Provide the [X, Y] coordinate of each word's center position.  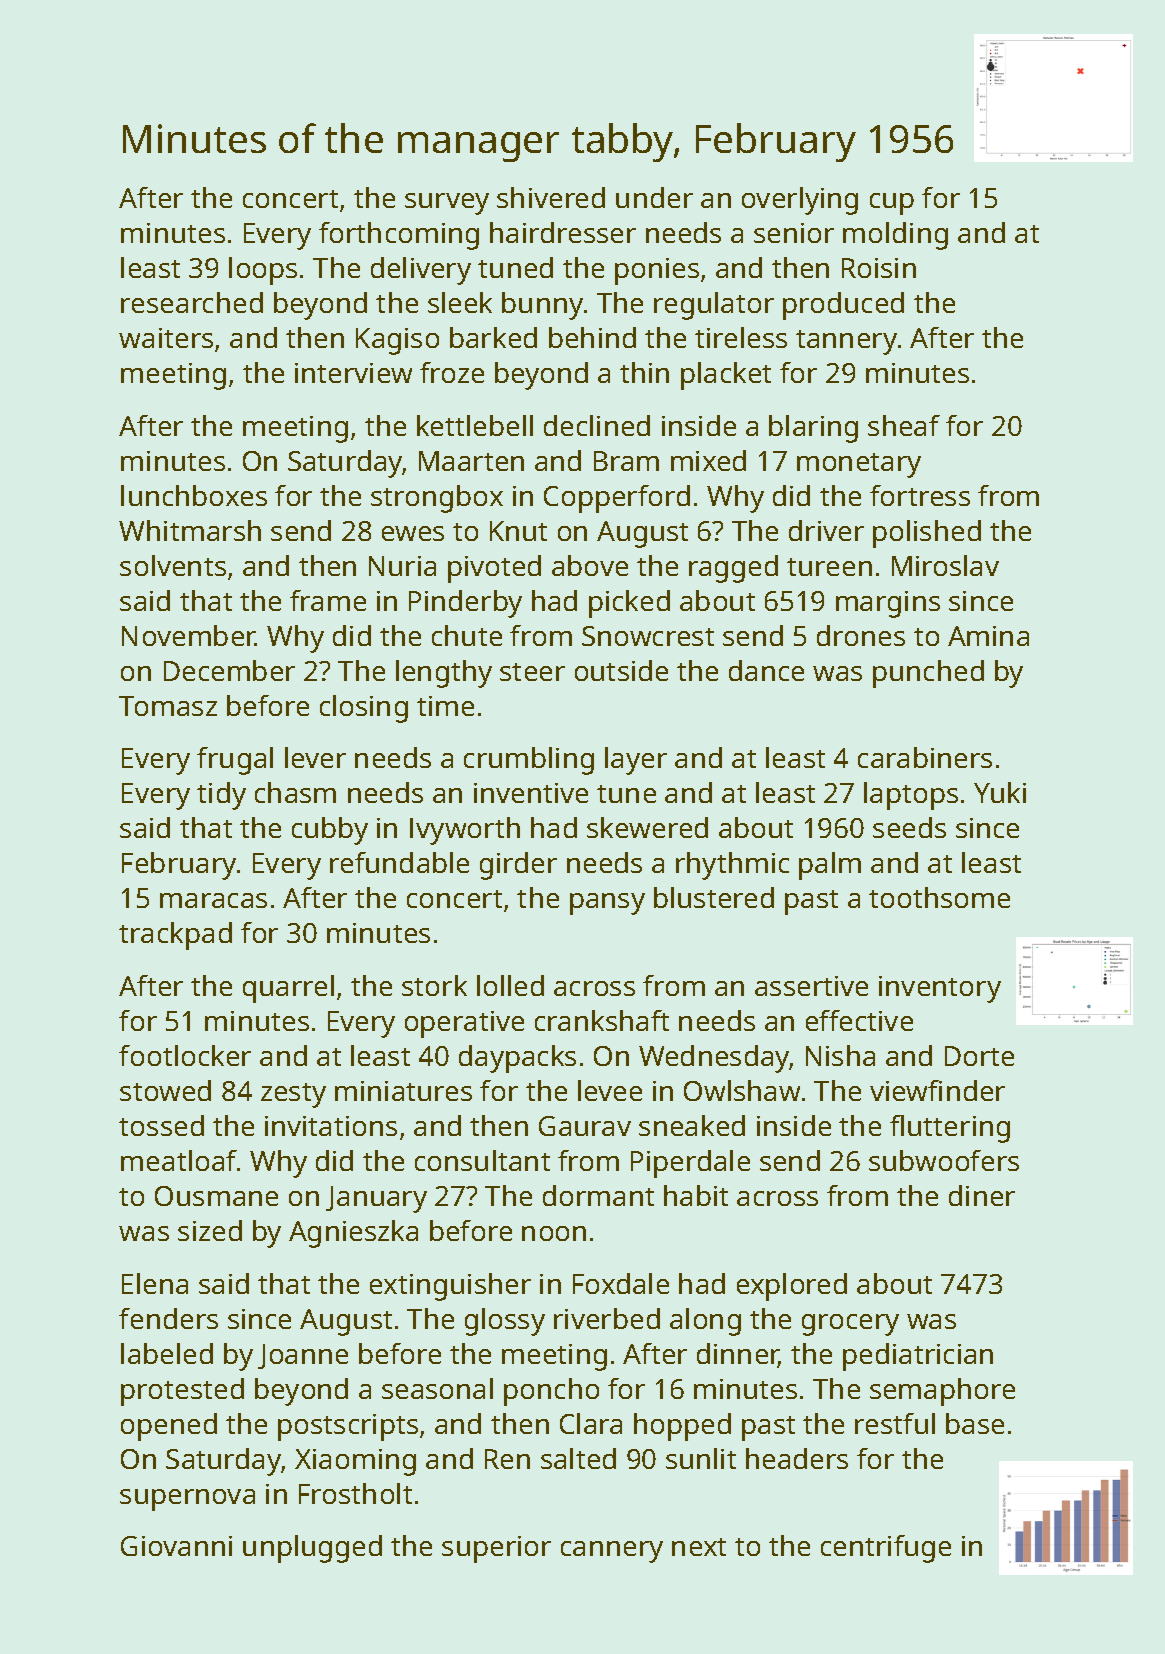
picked [629, 604]
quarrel [288, 989]
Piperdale [690, 1164]
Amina [988, 636]
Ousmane [216, 1196]
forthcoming [399, 236]
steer [532, 672]
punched [928, 674]
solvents [173, 565]
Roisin [879, 268]
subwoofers [944, 1160]
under [654, 197]
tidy [221, 796]
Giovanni [176, 1546]
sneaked [692, 1125]
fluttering [950, 1129]
